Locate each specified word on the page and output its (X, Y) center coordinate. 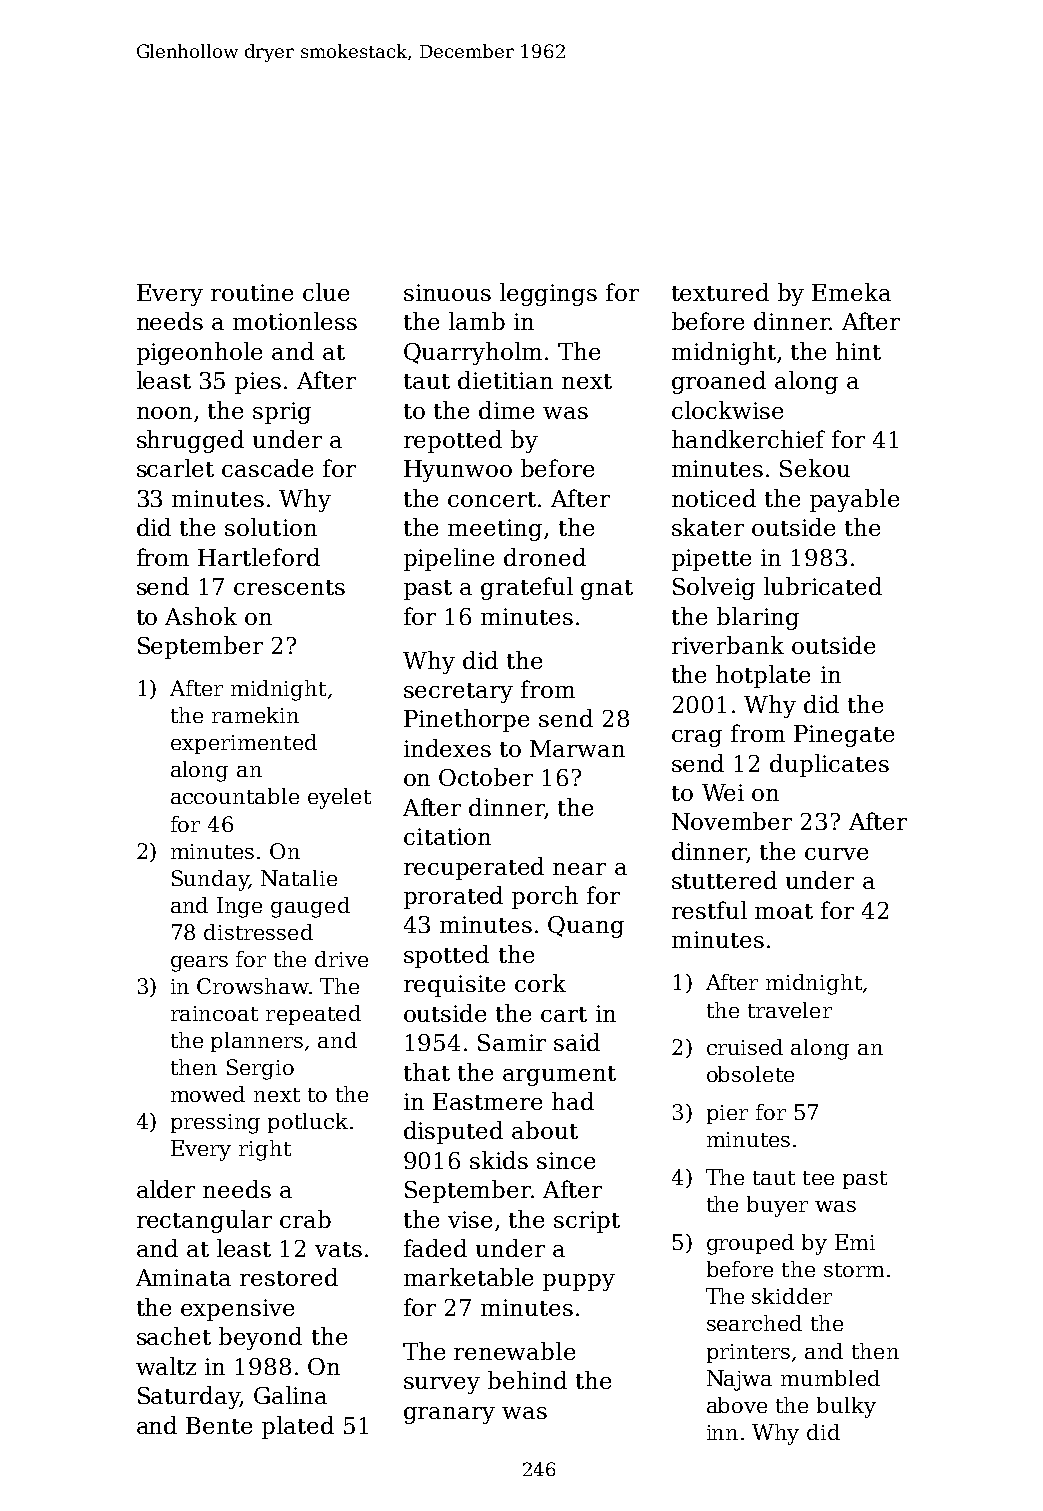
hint (858, 351)
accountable (235, 796)
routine (252, 292)
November (732, 821)
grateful (527, 588)
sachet (174, 1336)
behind (527, 1380)
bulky (846, 1407)
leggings (548, 294)
